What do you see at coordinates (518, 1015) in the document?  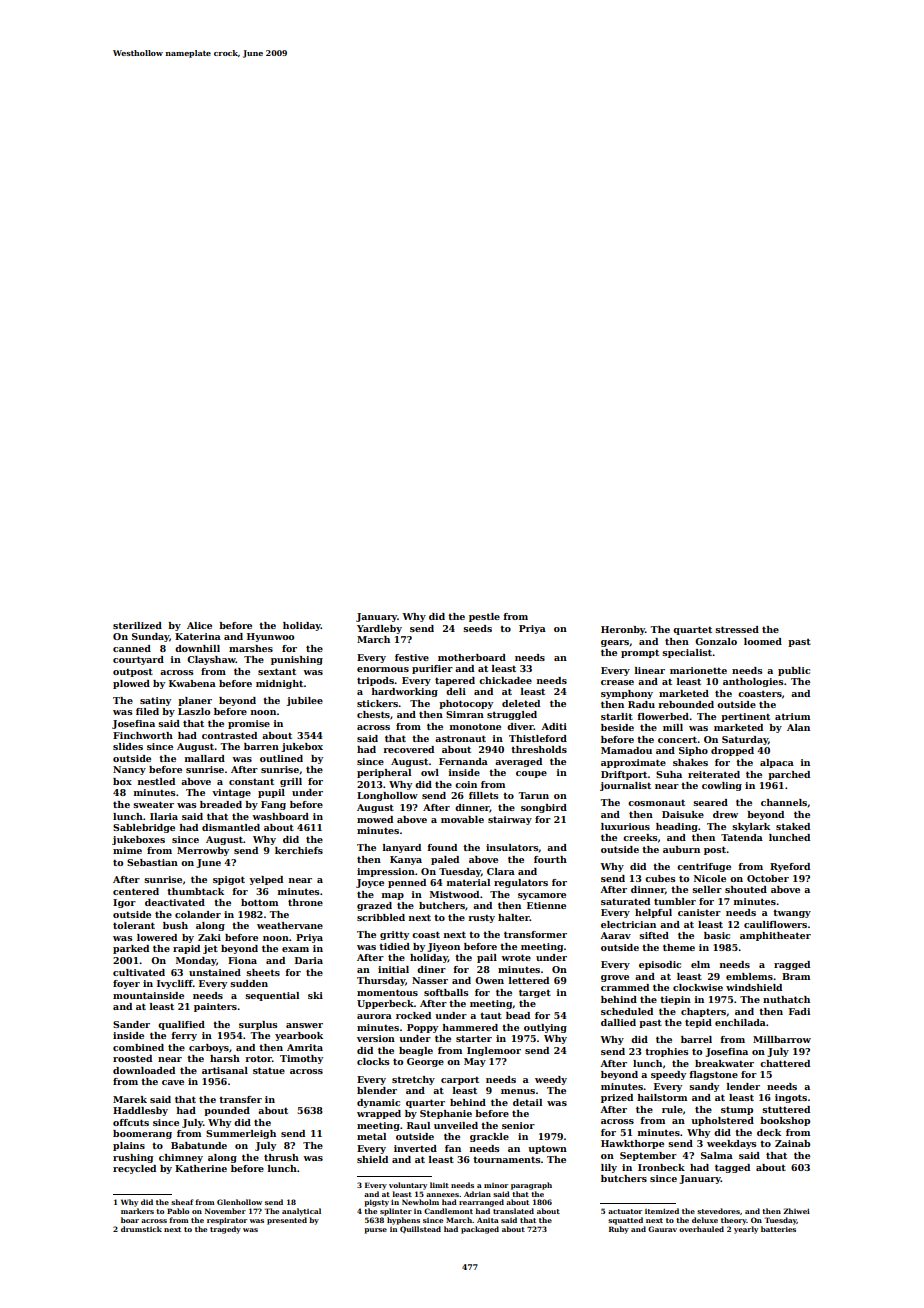 I see `bead` at bounding box center [518, 1015].
